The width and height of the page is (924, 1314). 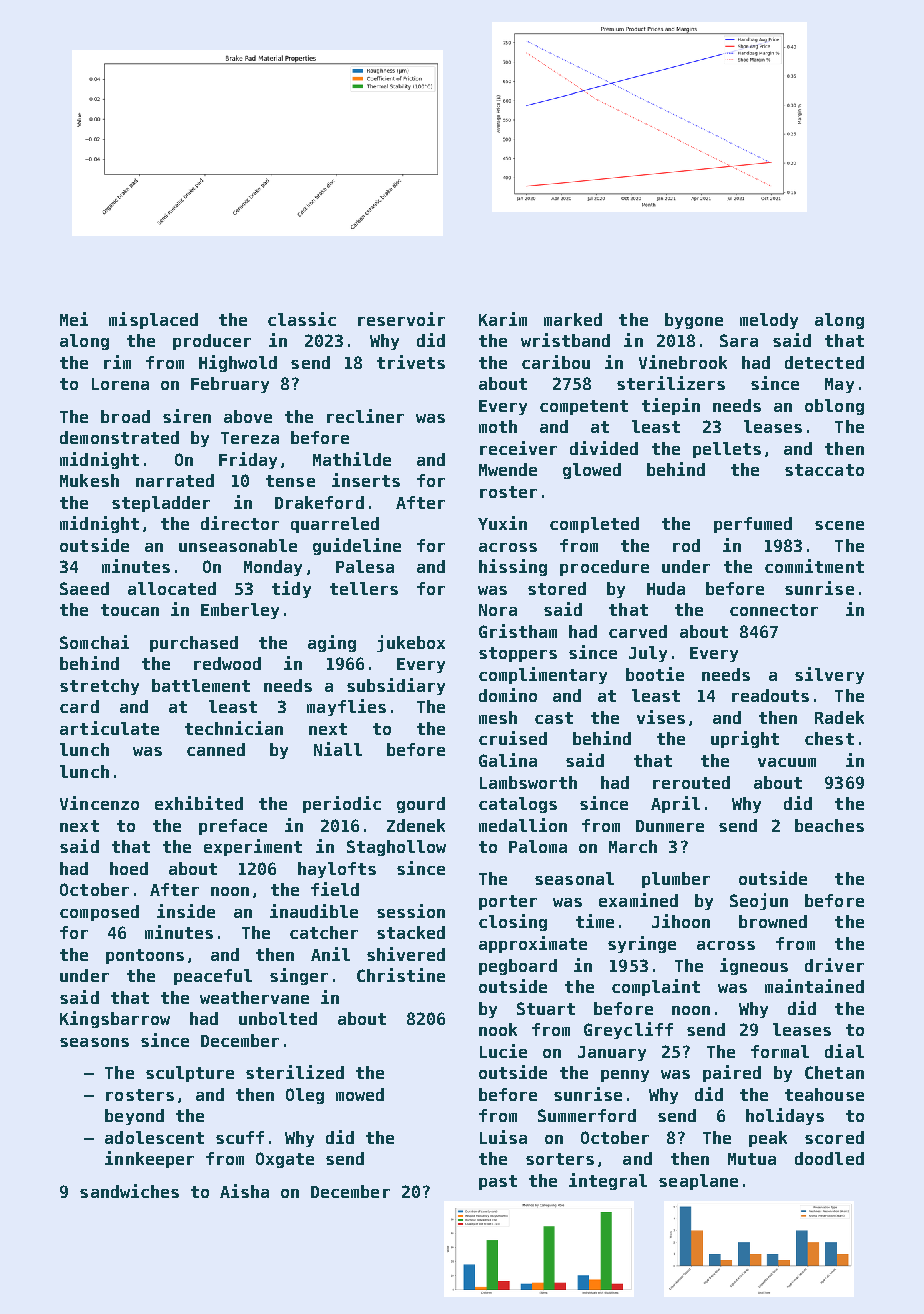 I want to click on jukebox, so click(x=411, y=643).
